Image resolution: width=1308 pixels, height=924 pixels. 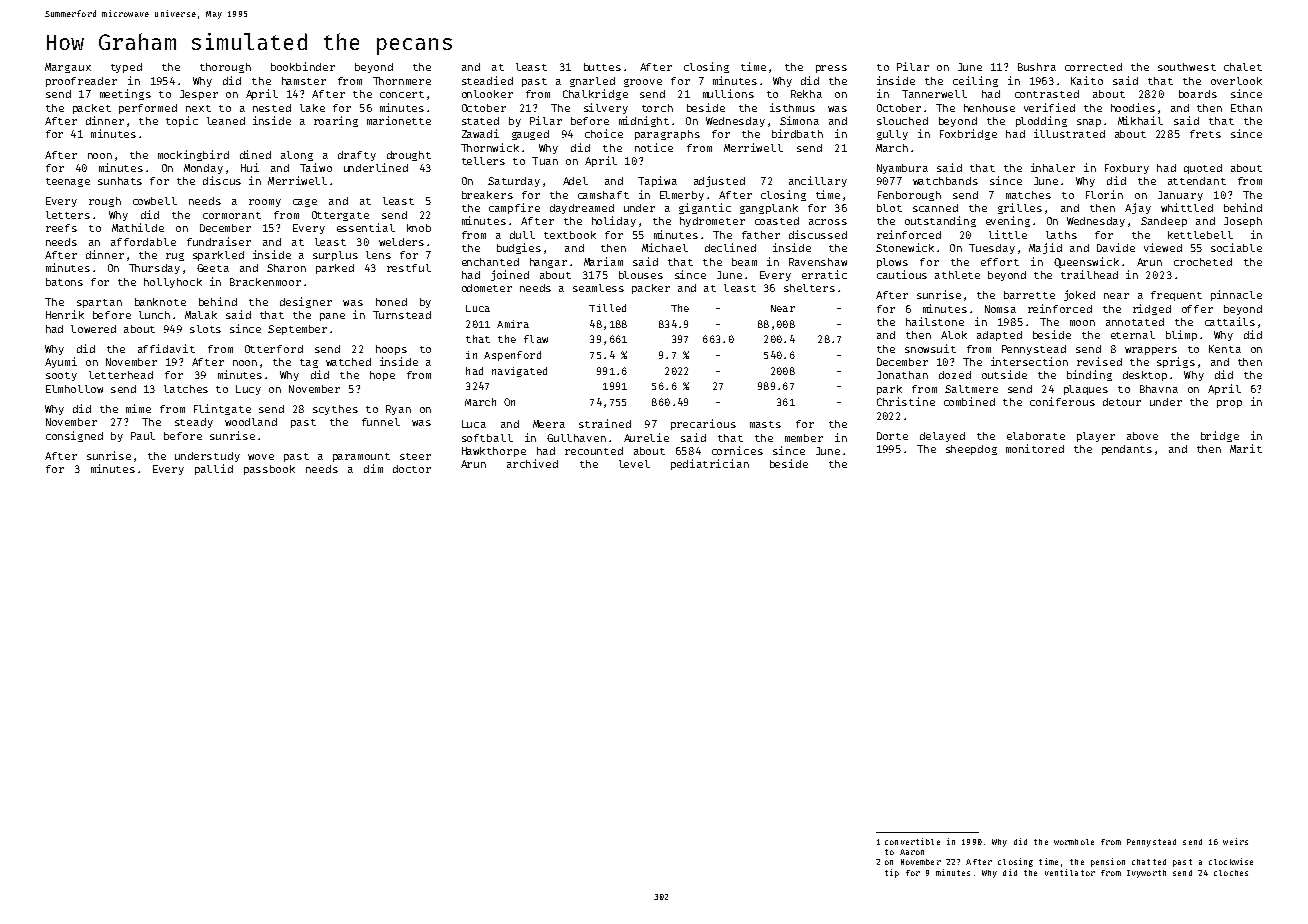 What do you see at coordinates (1035, 448) in the page?
I see `monitored` at bounding box center [1035, 448].
